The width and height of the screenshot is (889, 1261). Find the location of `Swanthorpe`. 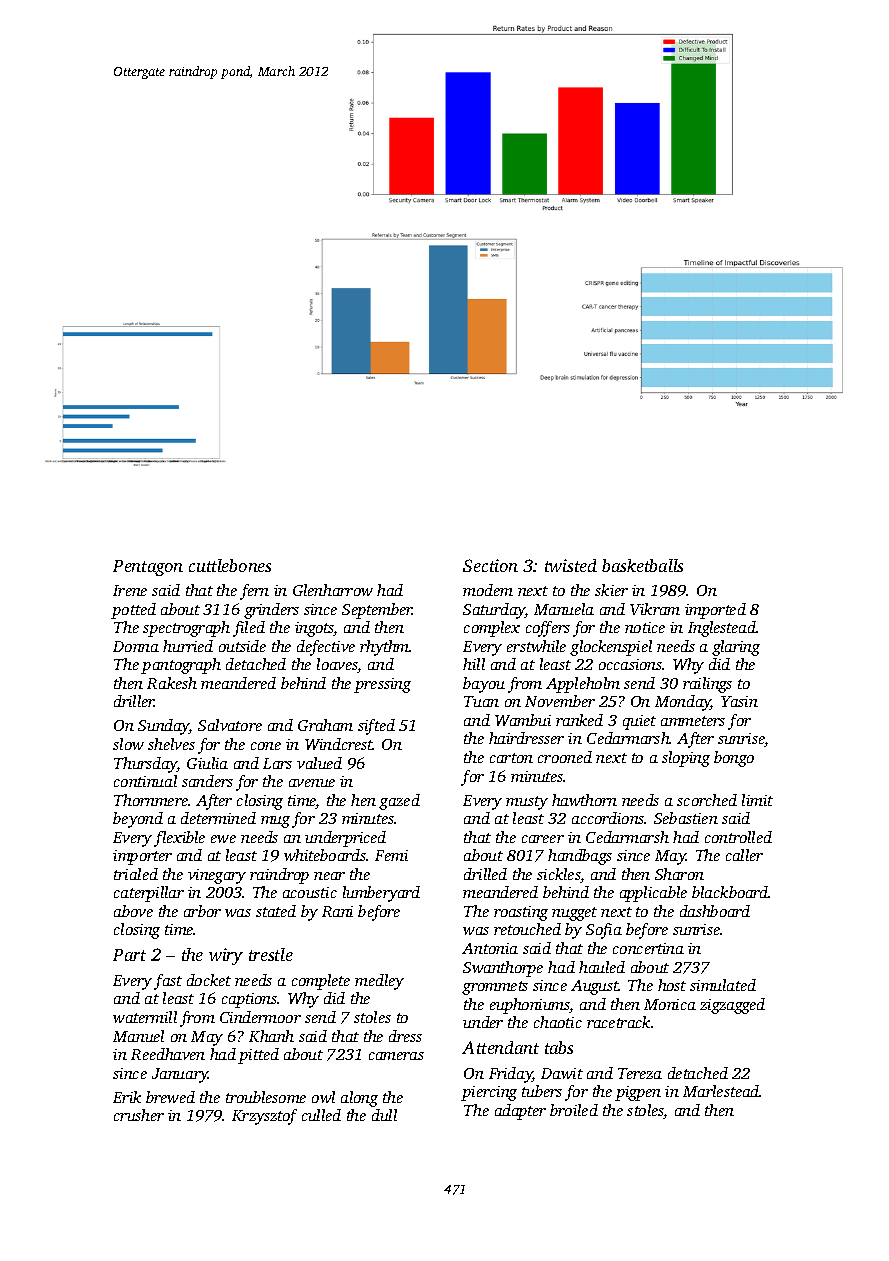

Swanthorpe is located at coordinates (503, 969).
